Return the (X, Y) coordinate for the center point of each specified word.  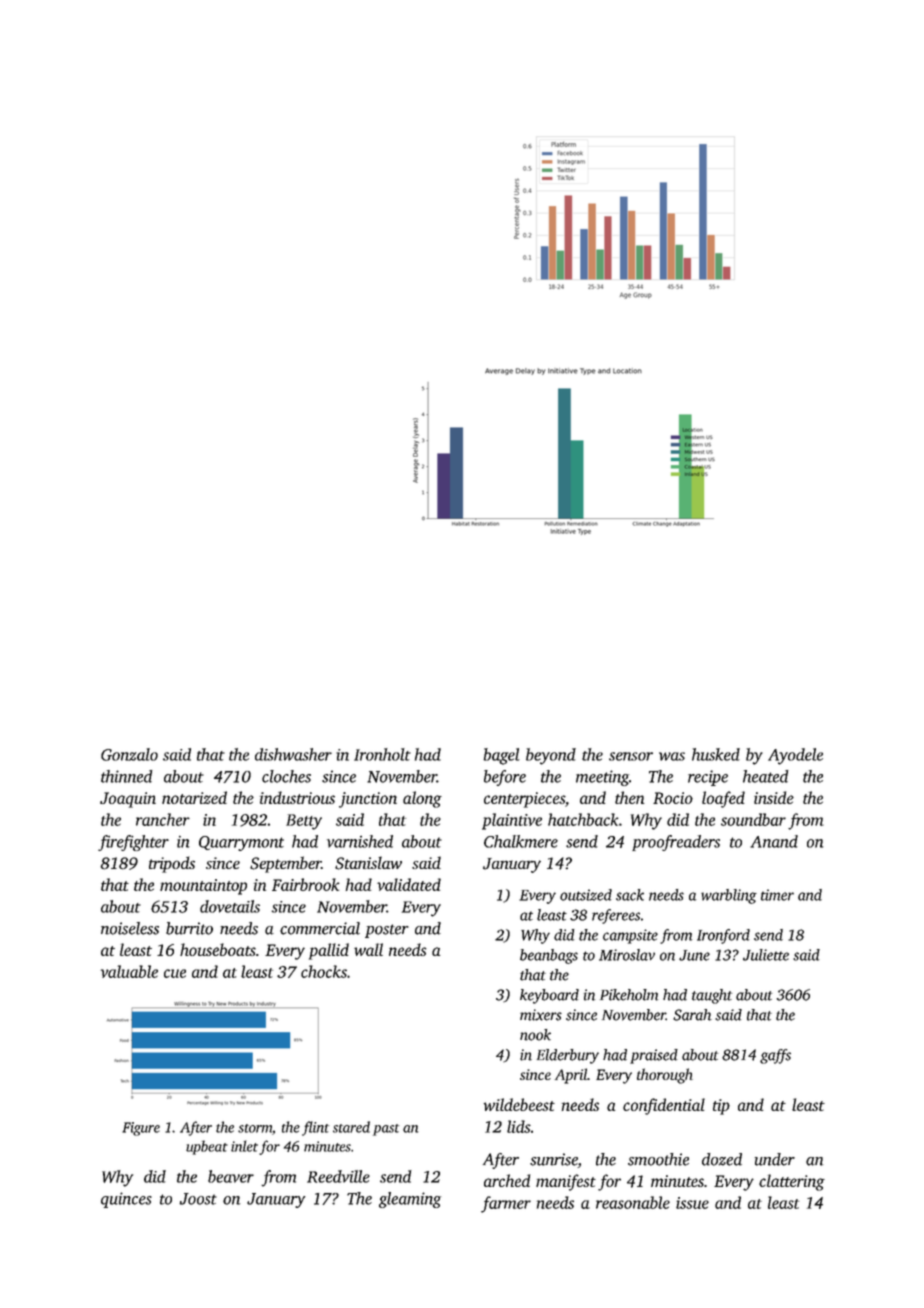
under (775, 1159)
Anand (774, 841)
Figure (141, 1129)
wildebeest (519, 1104)
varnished (360, 841)
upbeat (207, 1147)
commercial (320, 928)
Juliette (766, 955)
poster (387, 931)
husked (716, 754)
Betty (304, 822)
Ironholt (382, 754)
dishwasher (293, 754)
